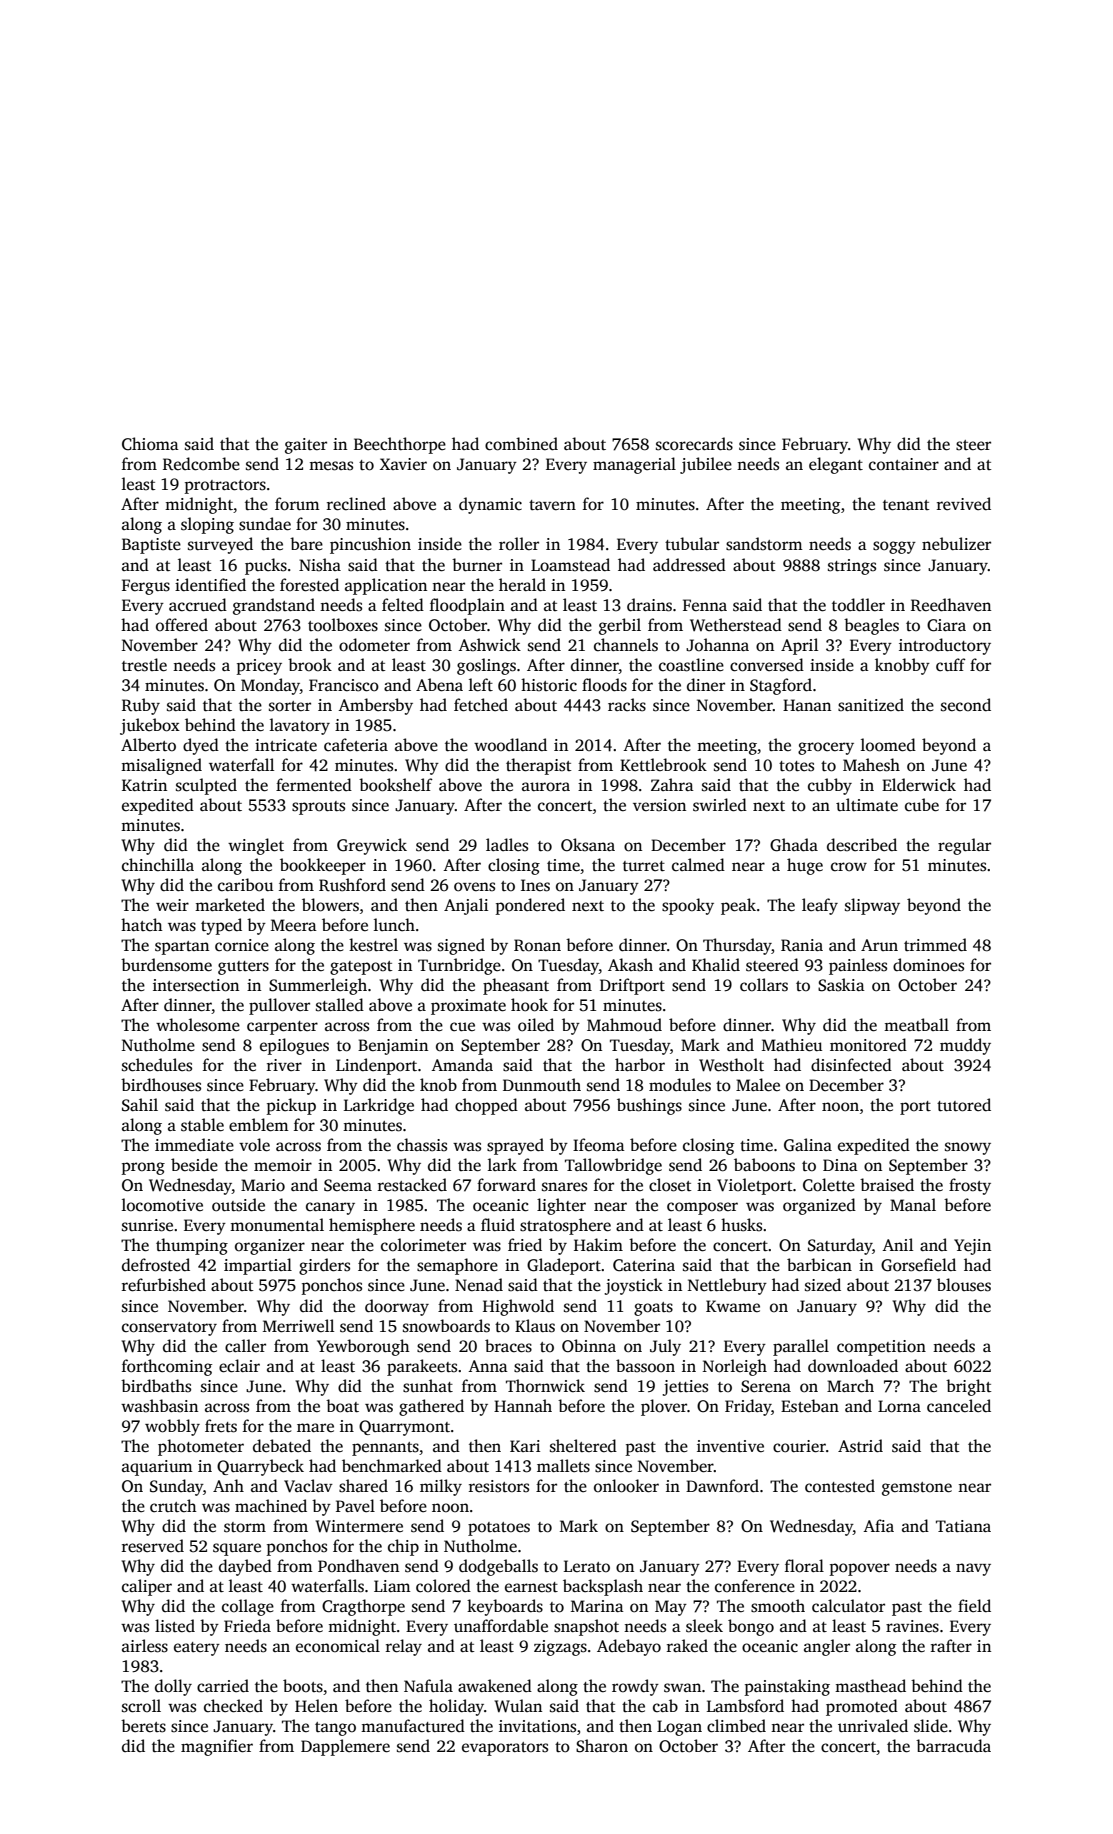 The height and width of the image is (1834, 1113). What do you see at coordinates (217, 1747) in the image?
I see `magnifier` at bounding box center [217, 1747].
